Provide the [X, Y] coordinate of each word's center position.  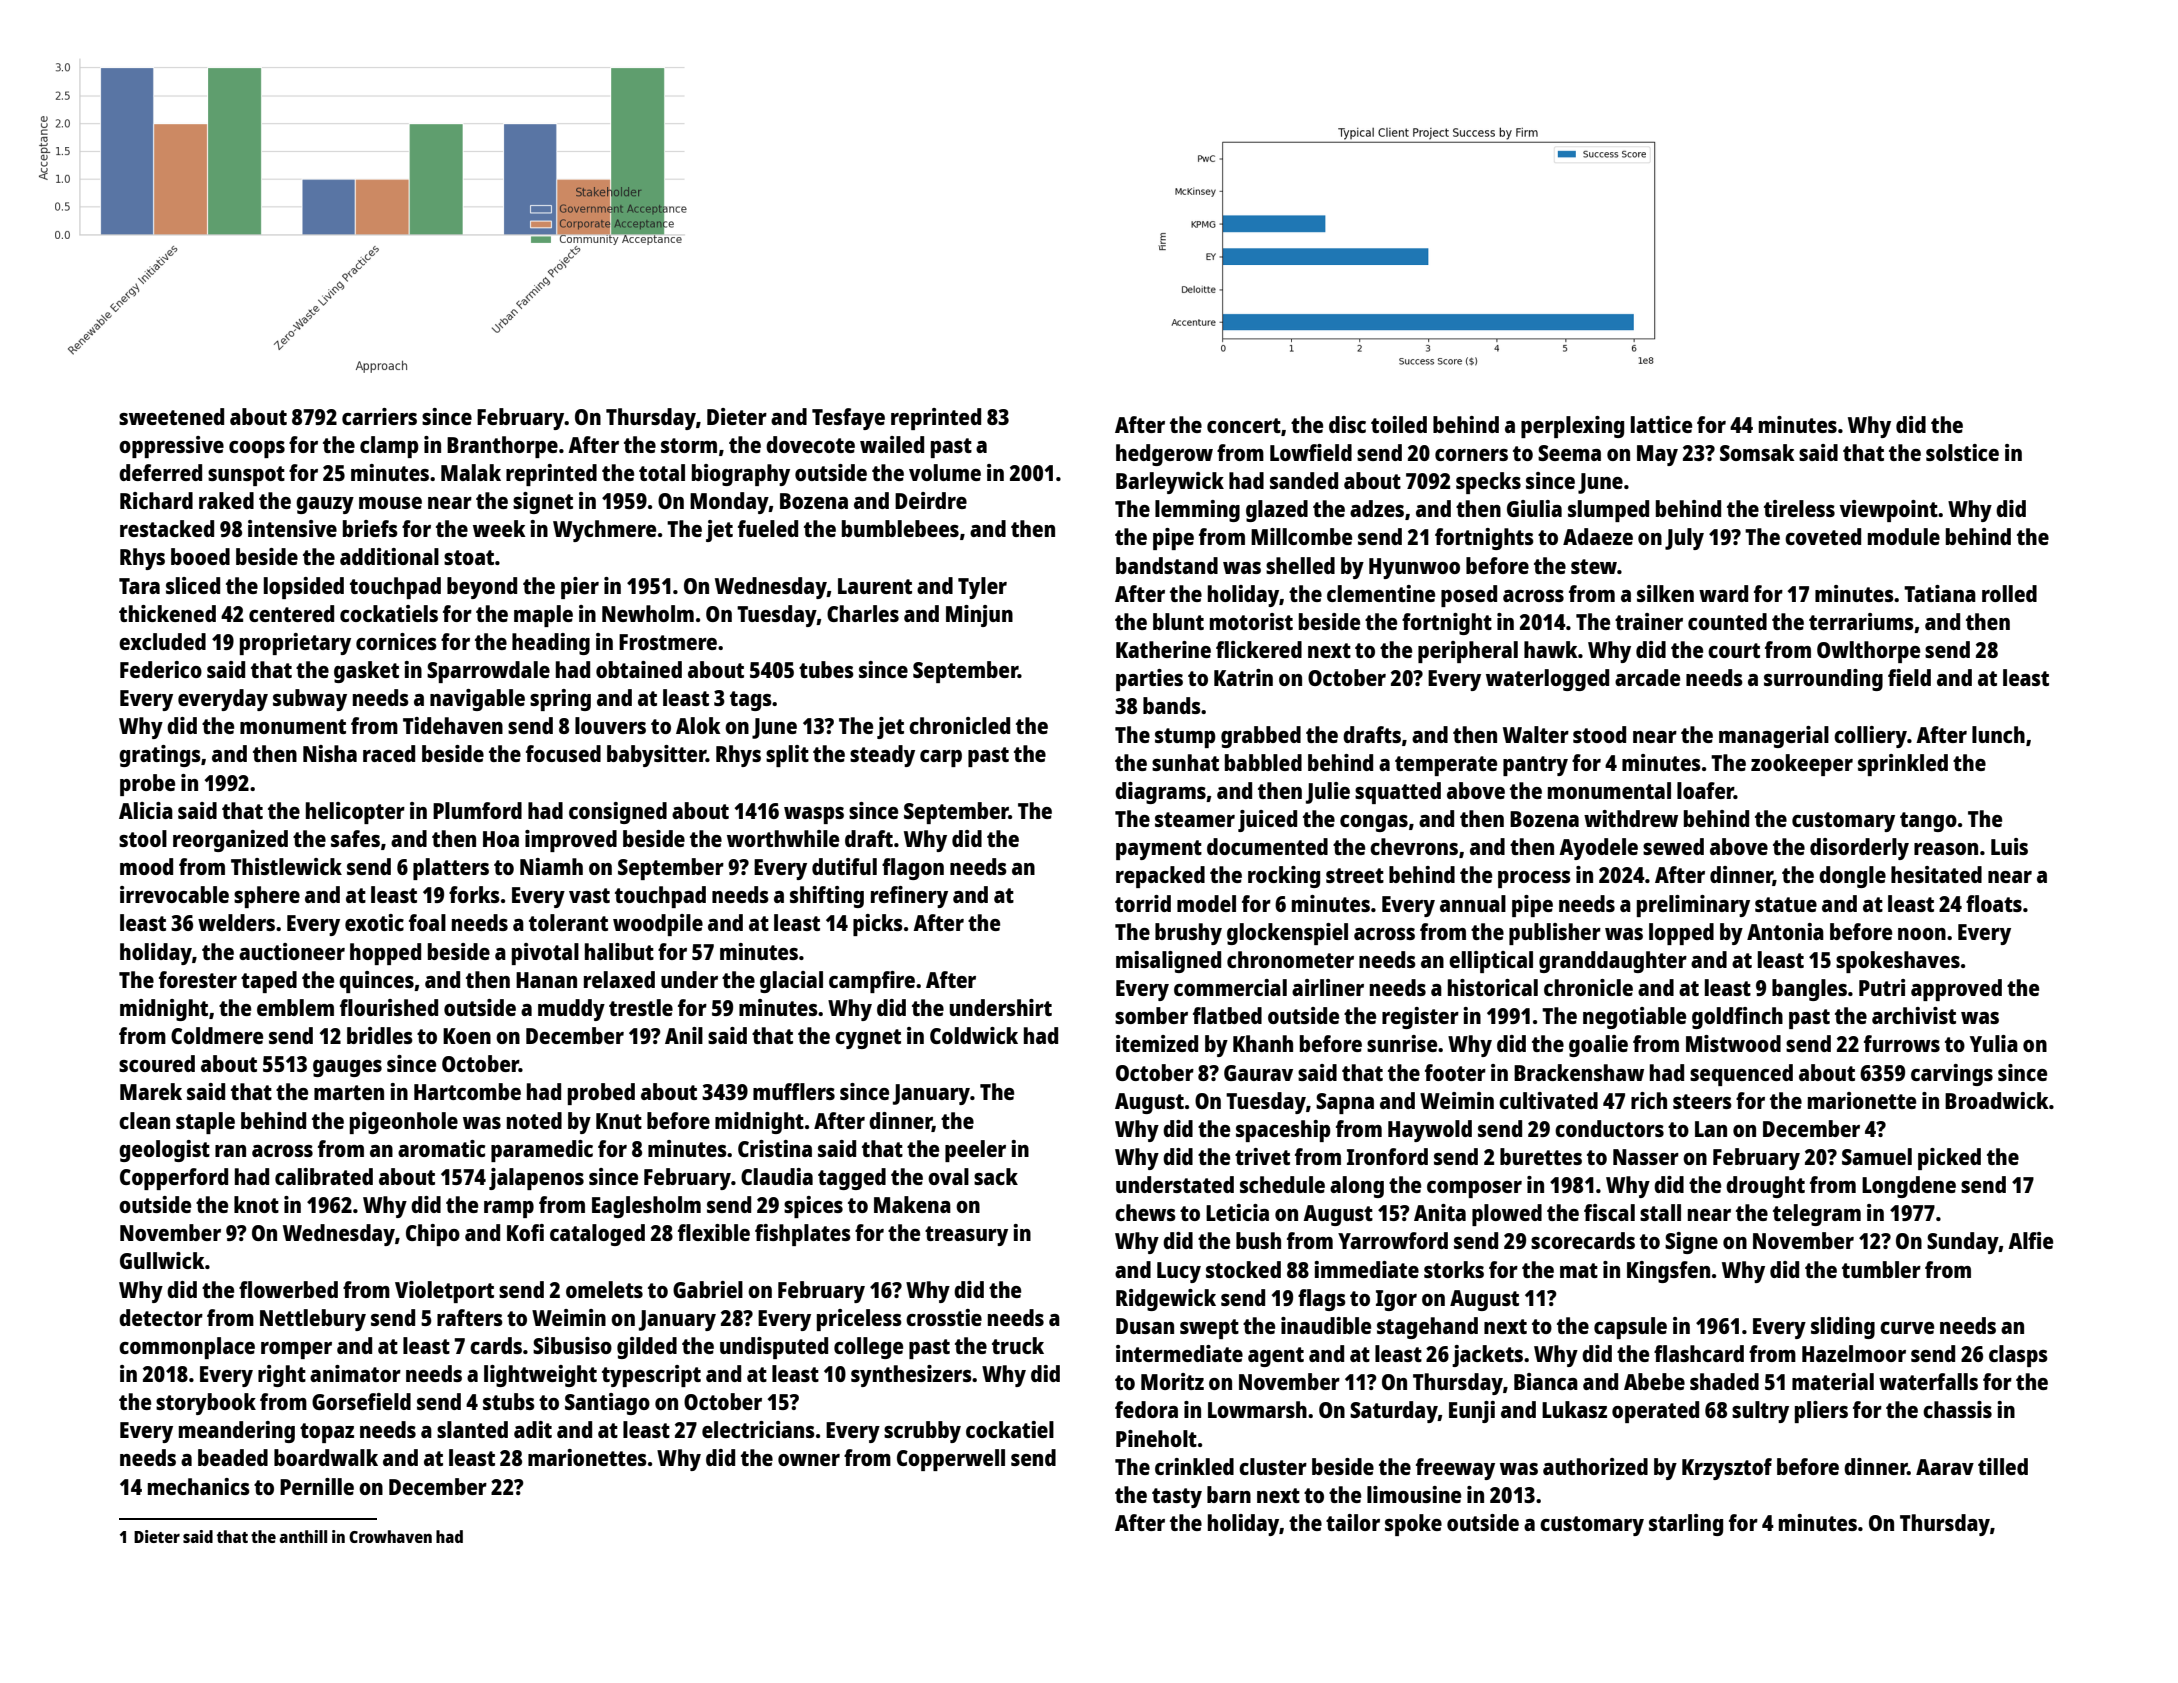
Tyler [982, 588]
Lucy [1179, 1272]
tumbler [1881, 1269]
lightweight [540, 1376]
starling [1686, 1525]
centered [291, 613]
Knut [619, 1121]
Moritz [1172, 1381]
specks [1488, 483]
